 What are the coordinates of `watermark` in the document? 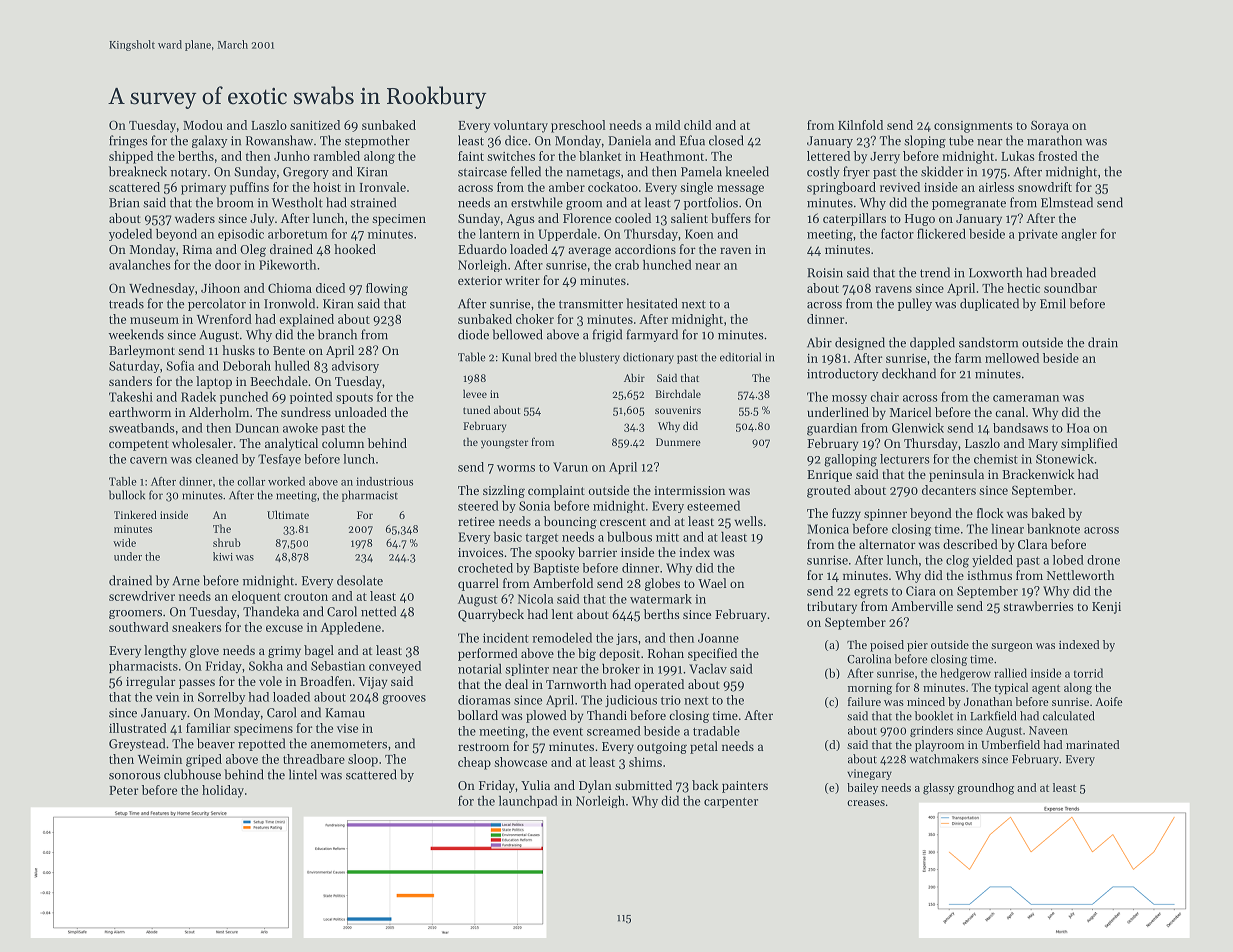 It's located at (661, 599).
